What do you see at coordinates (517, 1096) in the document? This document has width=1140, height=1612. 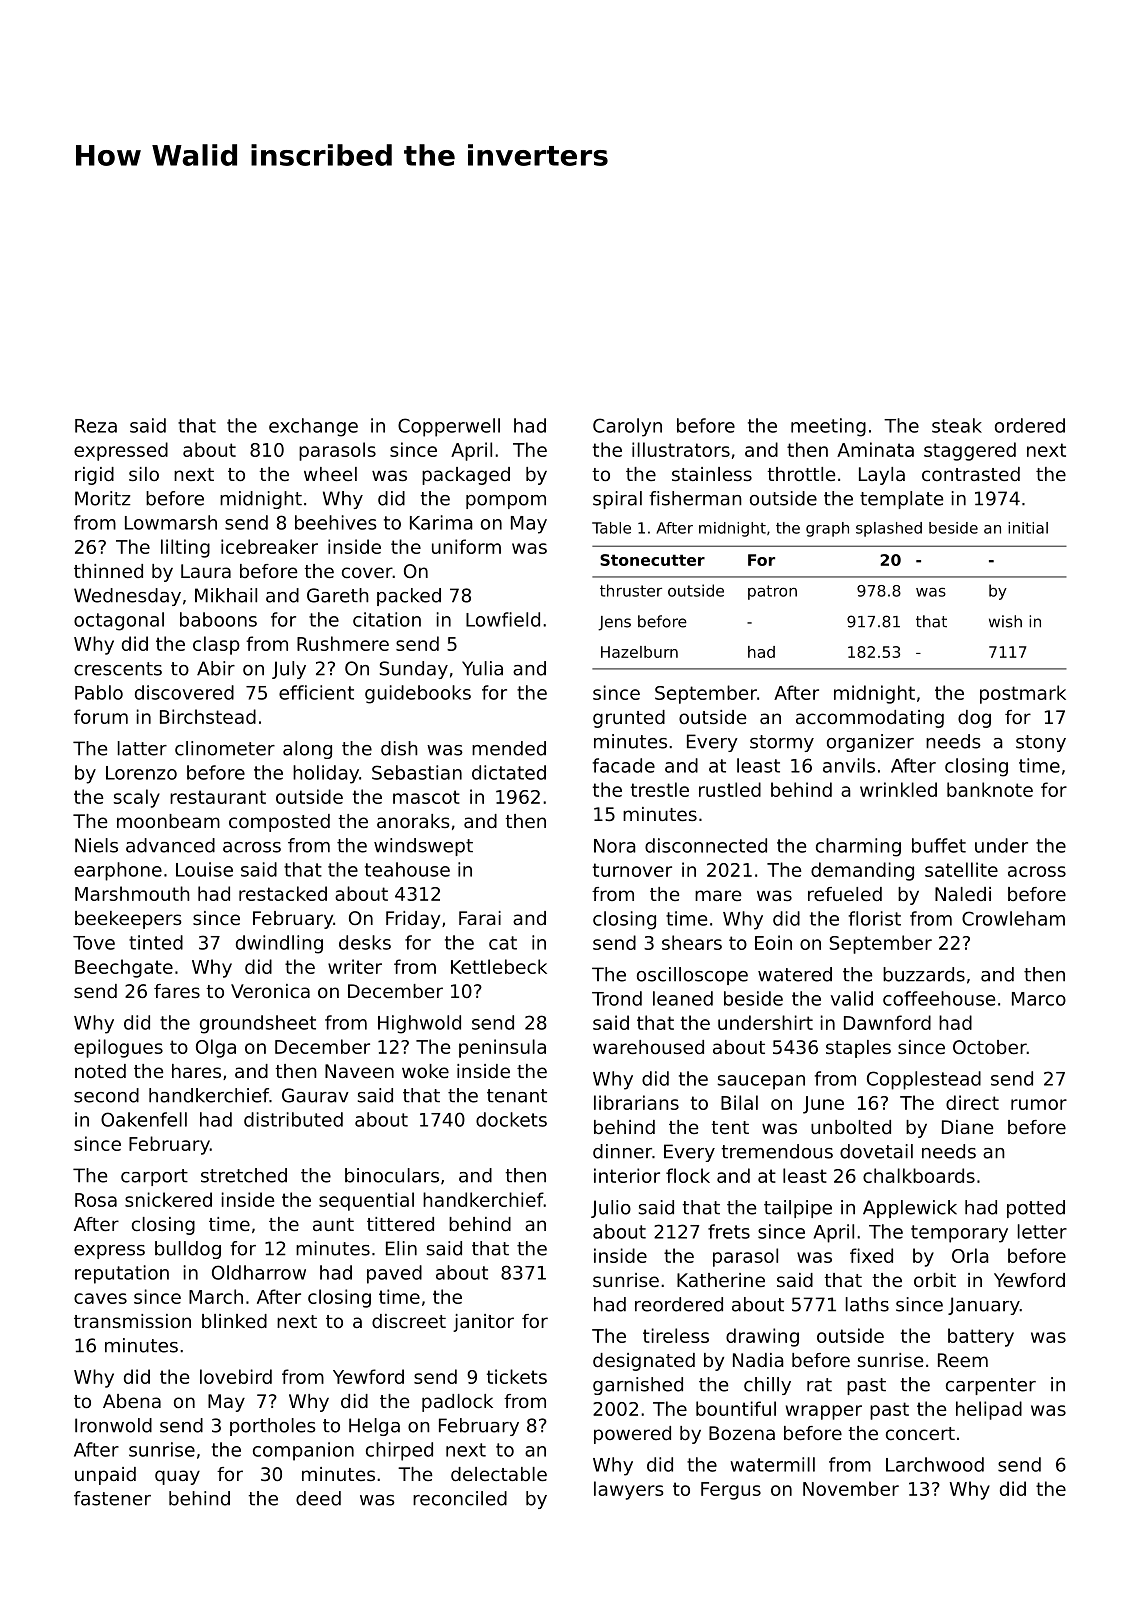 I see `tenant` at bounding box center [517, 1096].
